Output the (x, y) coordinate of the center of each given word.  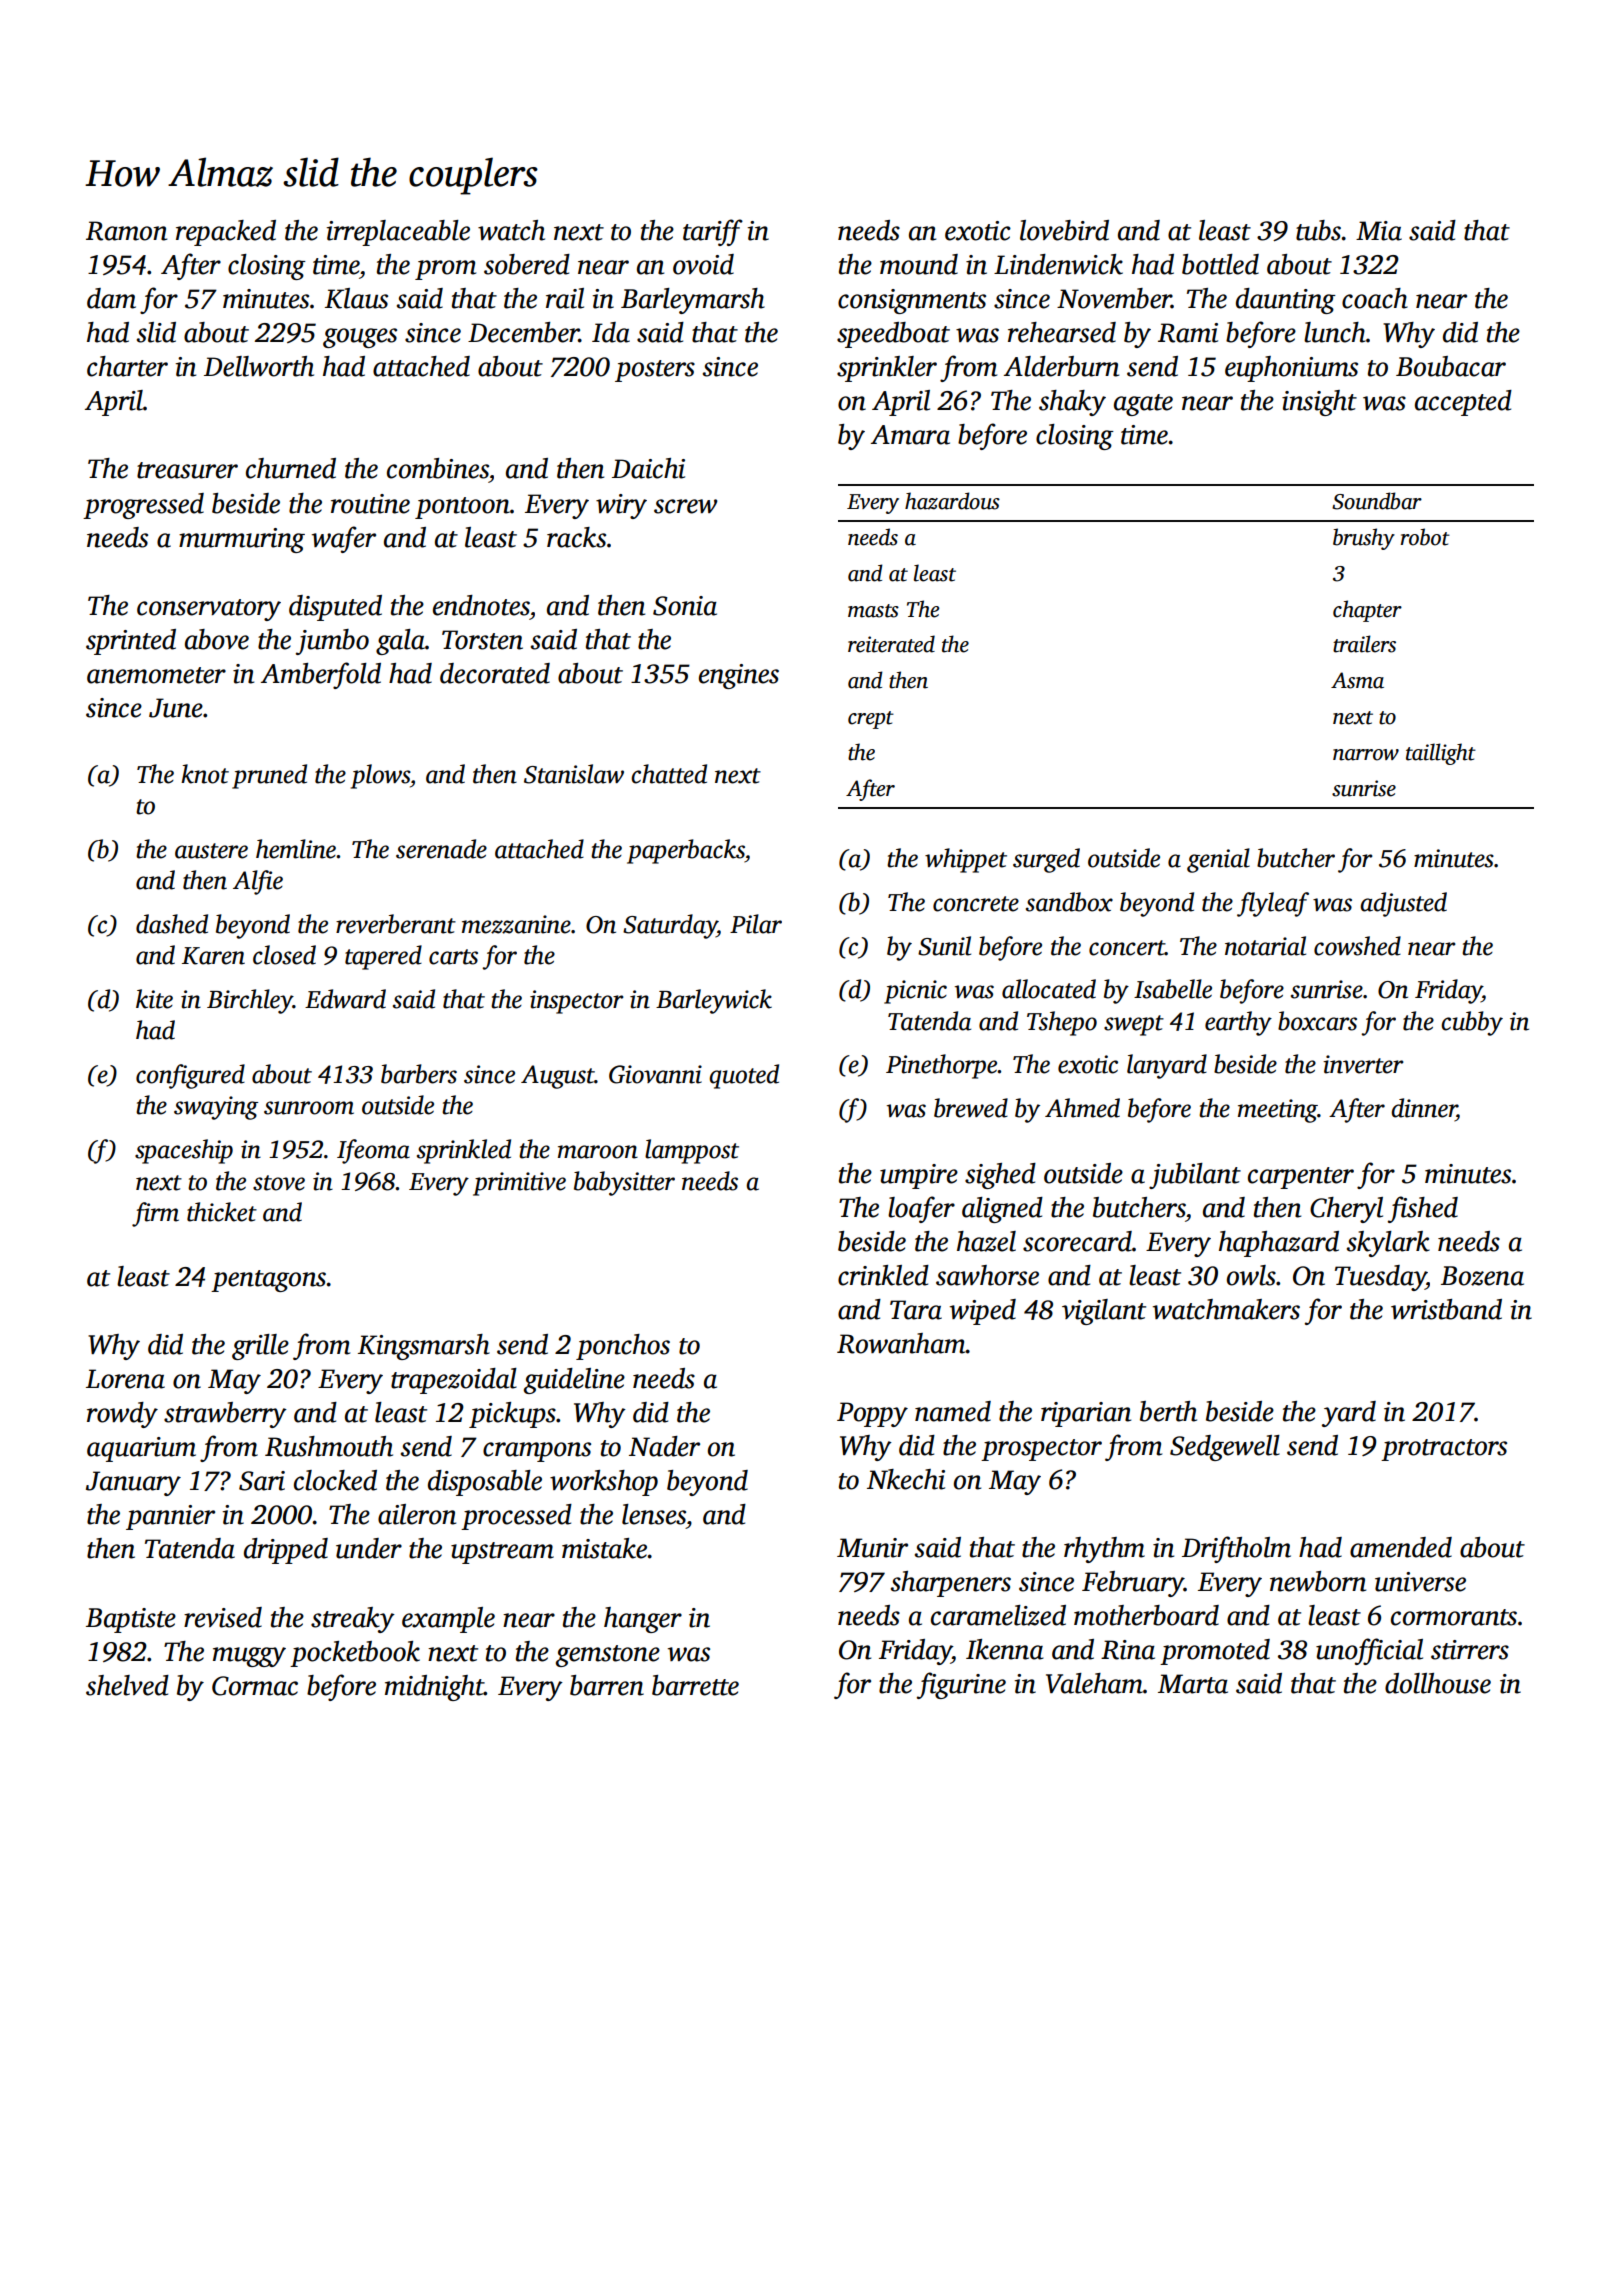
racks (576, 537)
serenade (441, 849)
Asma (1357, 680)
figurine (961, 1685)
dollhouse (1438, 1683)
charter (127, 366)
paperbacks (686, 851)
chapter (1367, 611)
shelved (127, 1685)
